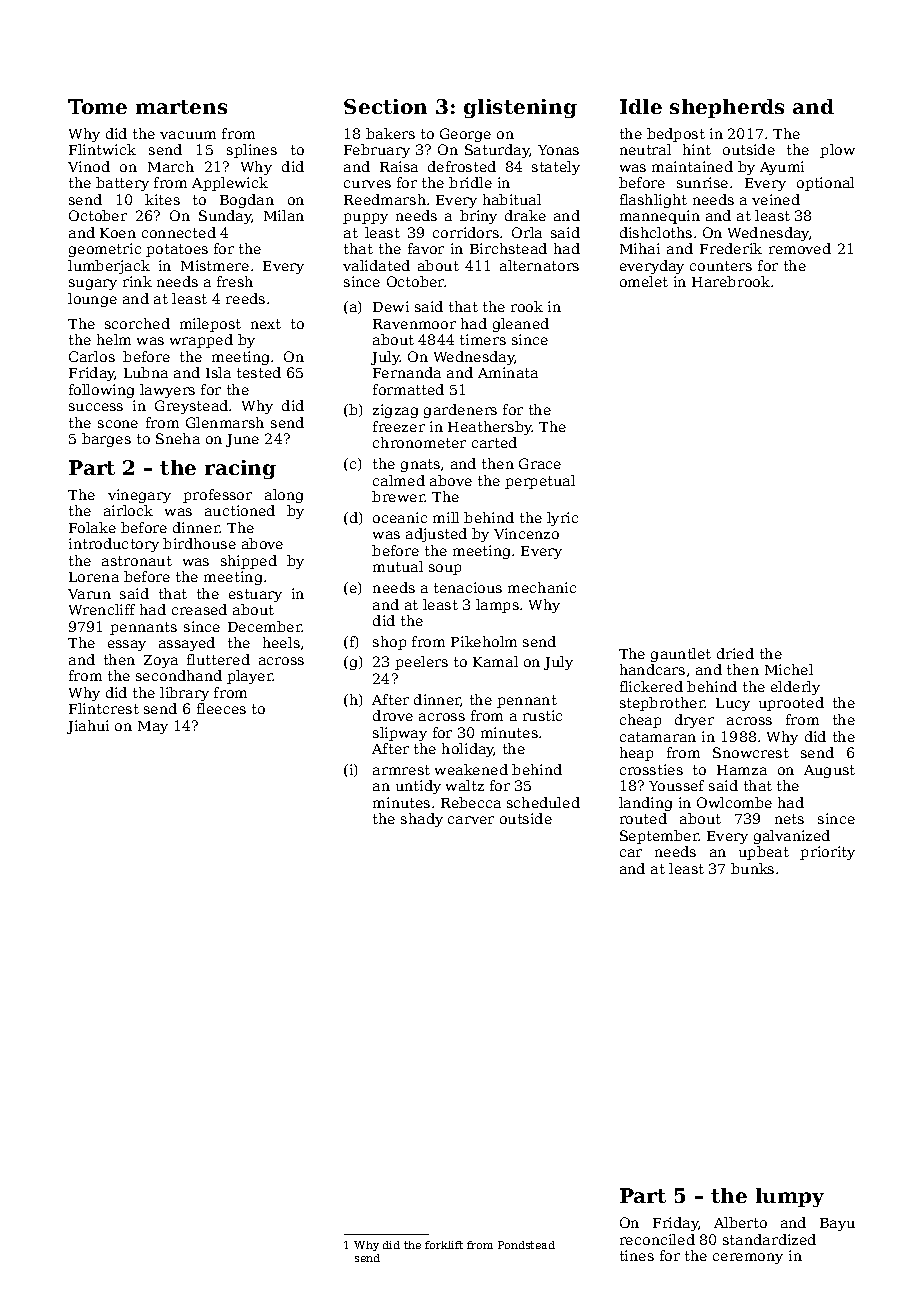  I want to click on forklift, so click(444, 1245).
